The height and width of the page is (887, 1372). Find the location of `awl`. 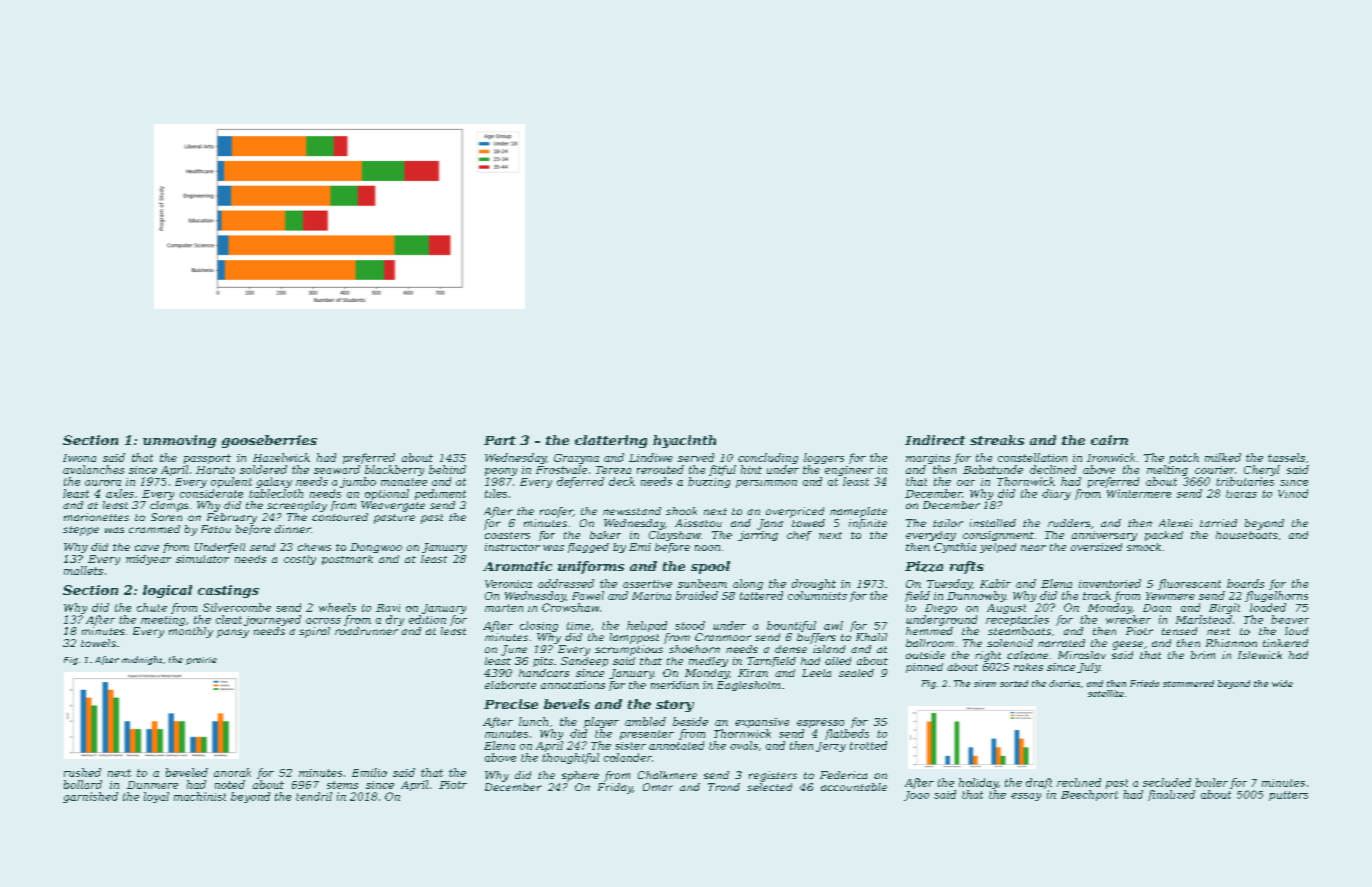

awl is located at coordinates (833, 625).
